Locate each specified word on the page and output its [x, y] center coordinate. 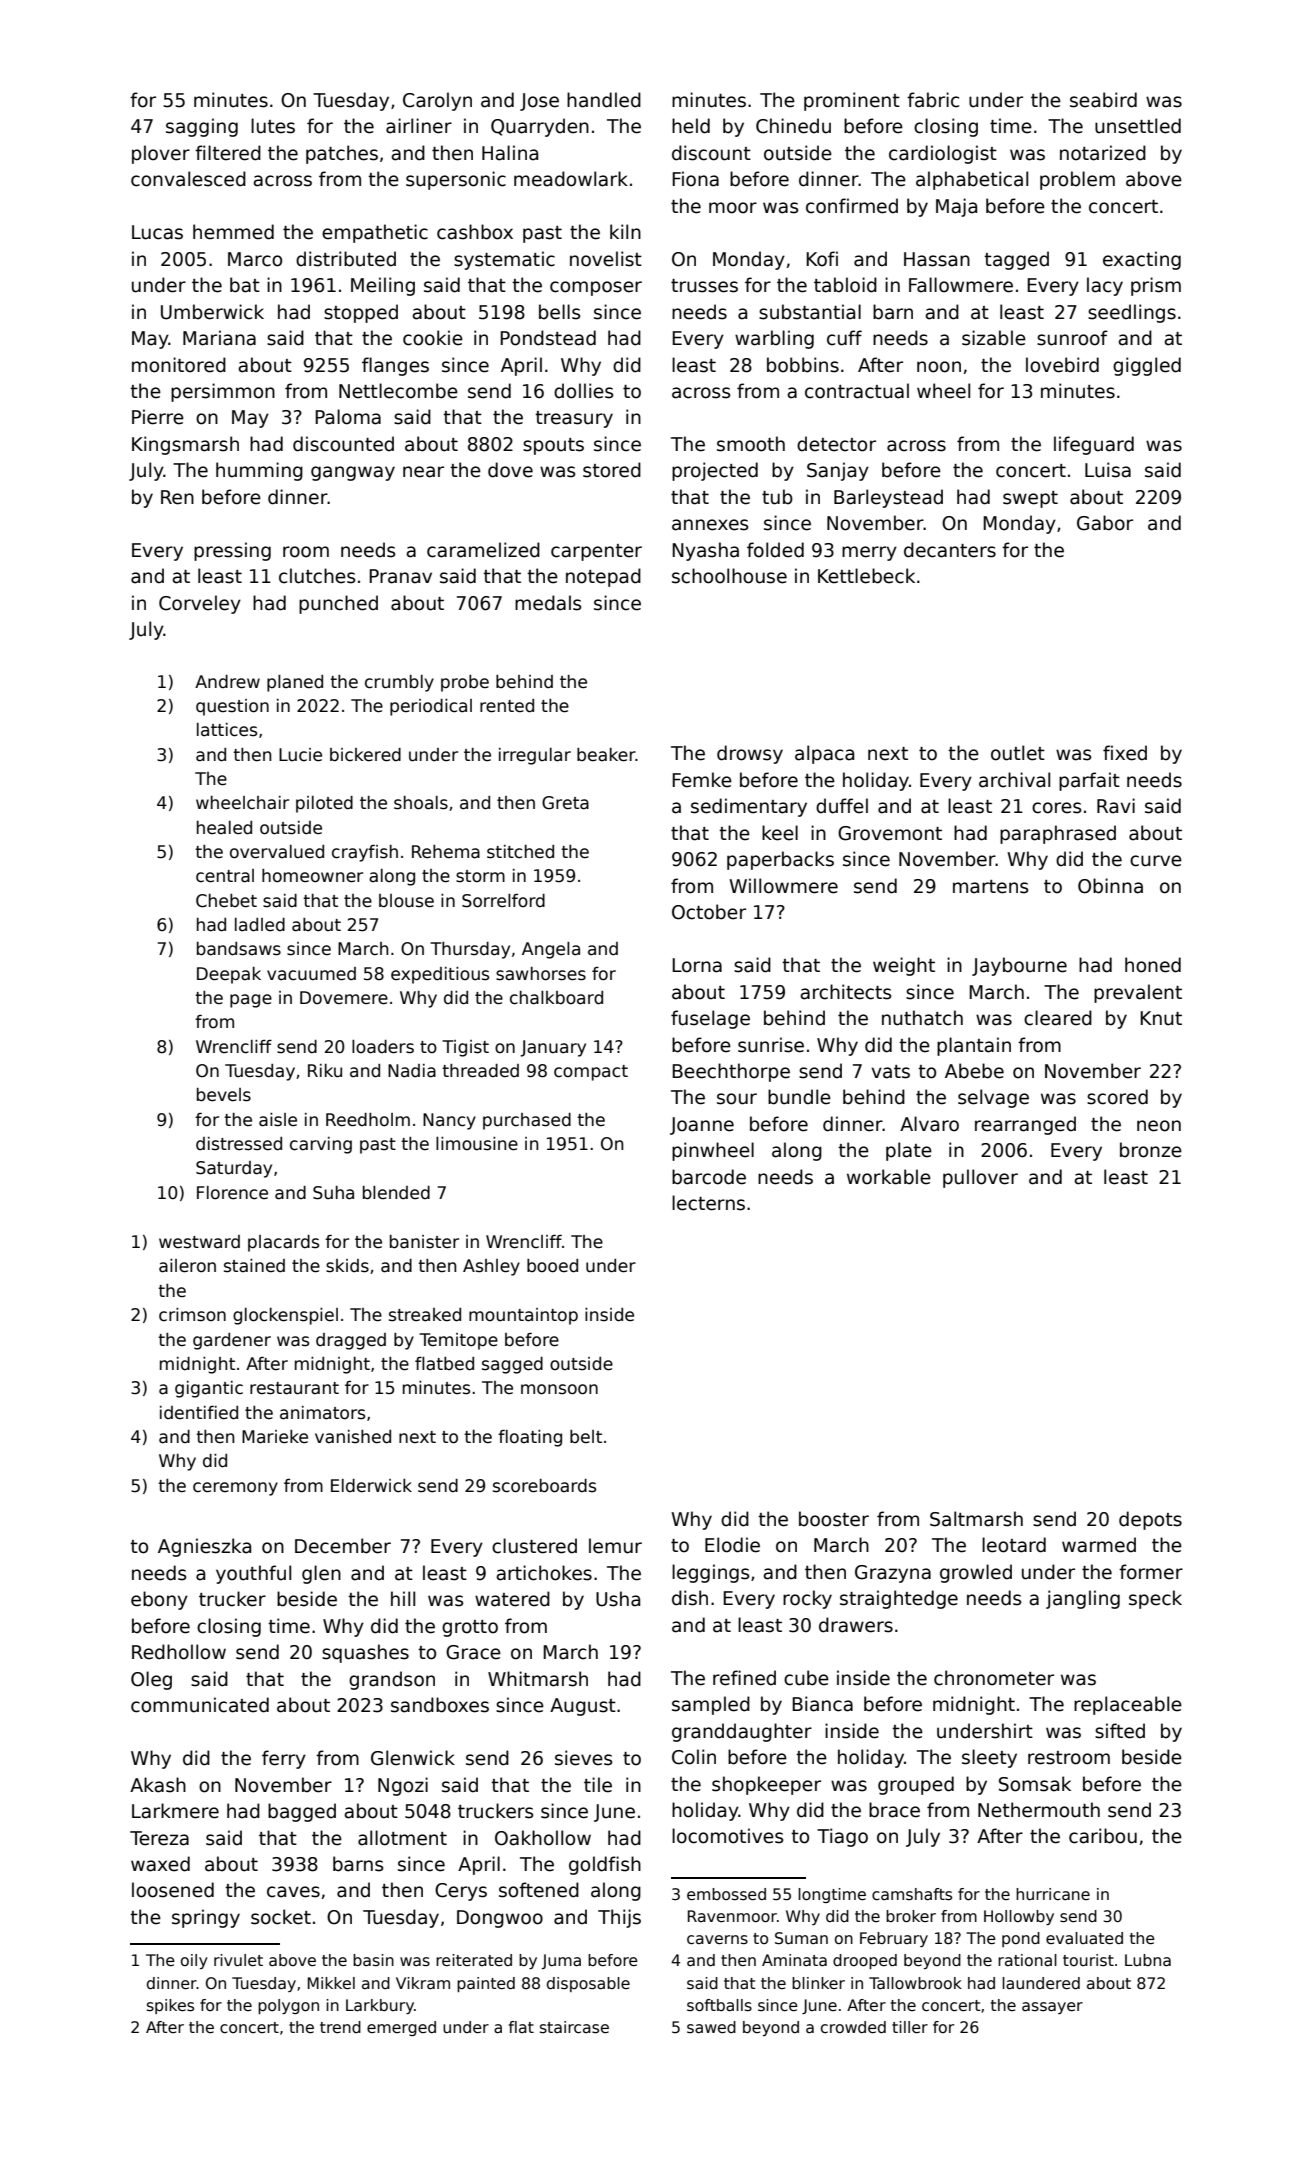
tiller [910, 2027]
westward [199, 1242]
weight [904, 966]
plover [161, 154]
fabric [933, 100]
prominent [852, 101]
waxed [160, 1864]
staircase [574, 2027]
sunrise [771, 1045]
